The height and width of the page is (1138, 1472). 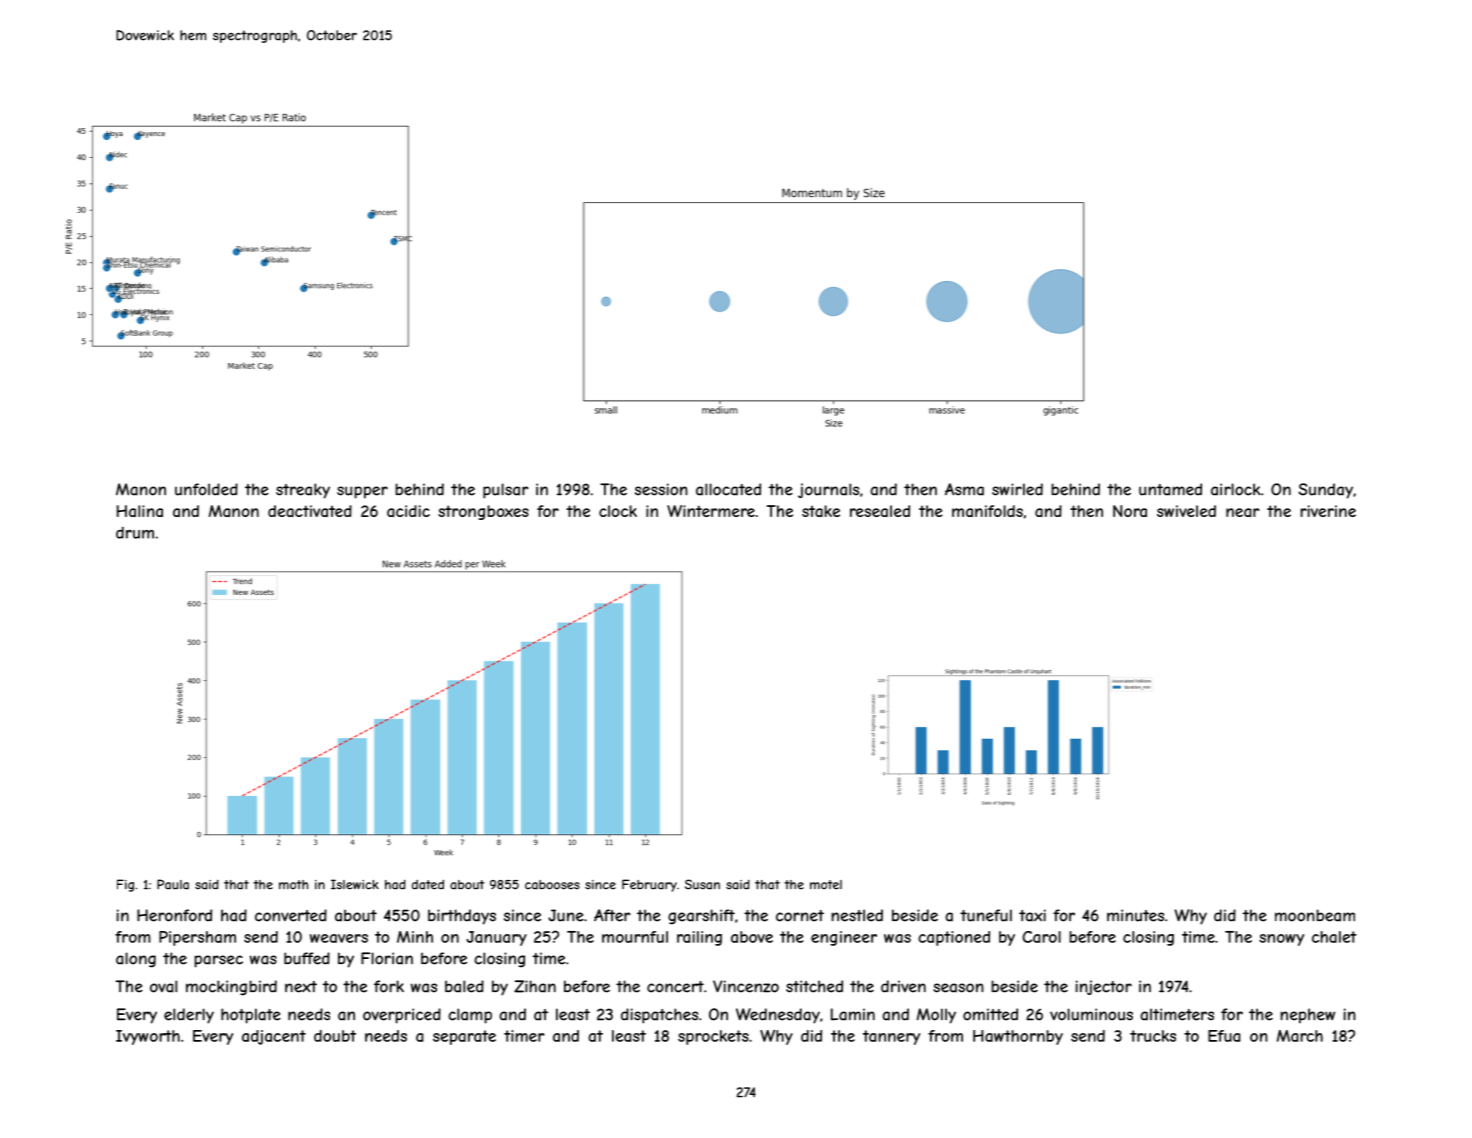 What do you see at coordinates (173, 884) in the page?
I see `Paula` at bounding box center [173, 884].
